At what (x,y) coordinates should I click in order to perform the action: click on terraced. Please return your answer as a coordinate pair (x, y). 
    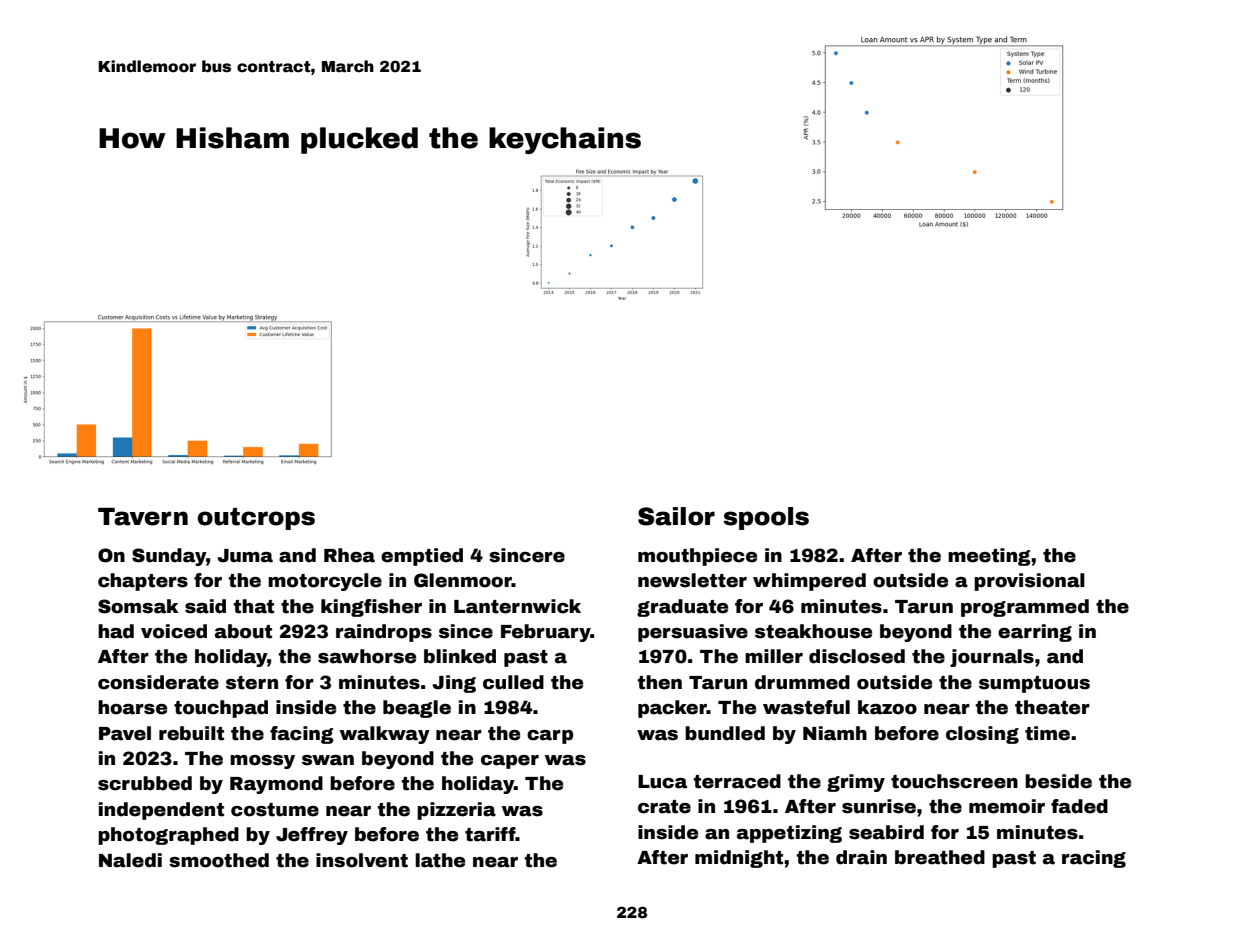
    Looking at the image, I should click on (737, 781).
